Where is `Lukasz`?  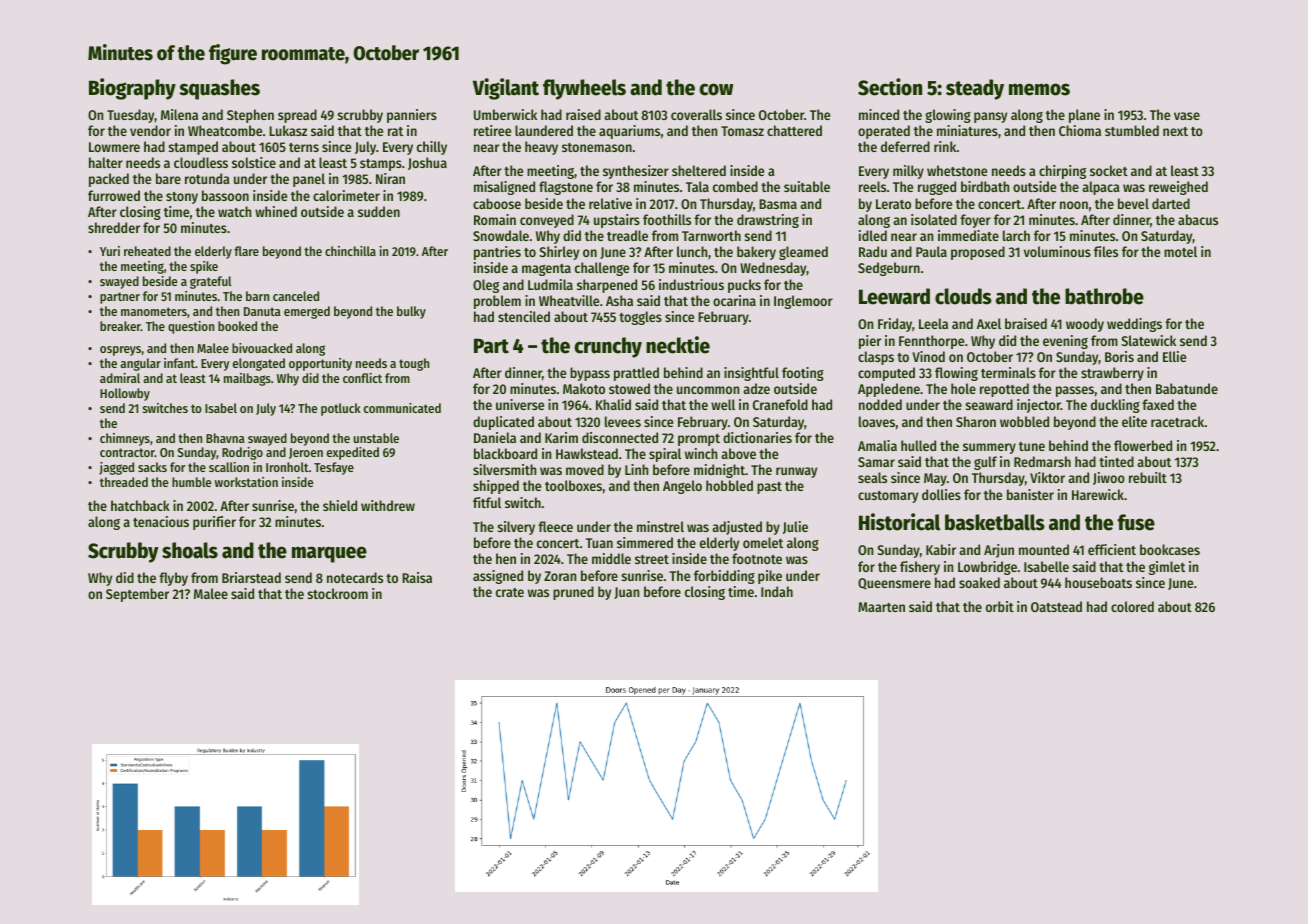
Lukasz is located at coordinates (288, 130).
